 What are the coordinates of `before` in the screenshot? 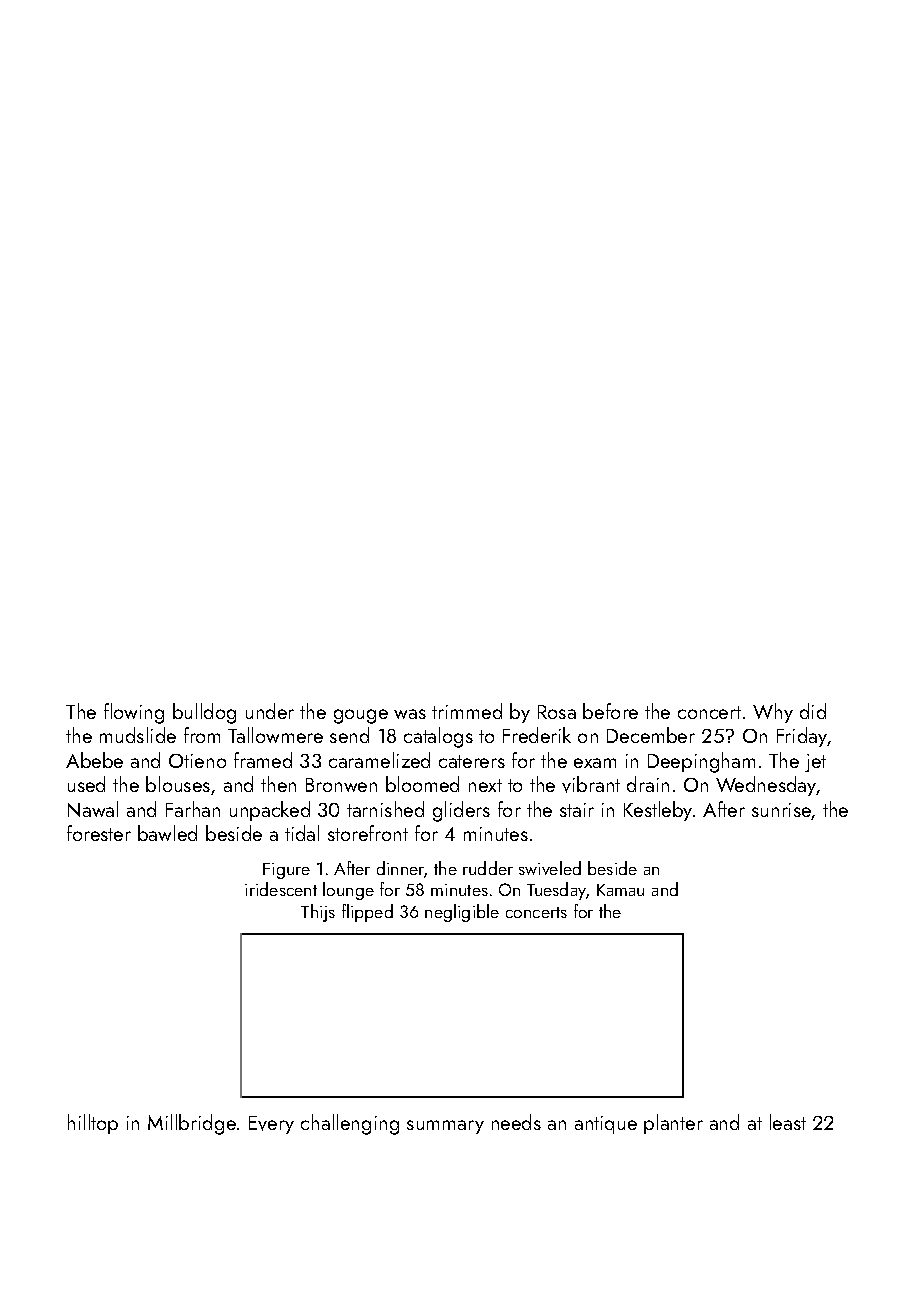 It's located at (610, 711).
